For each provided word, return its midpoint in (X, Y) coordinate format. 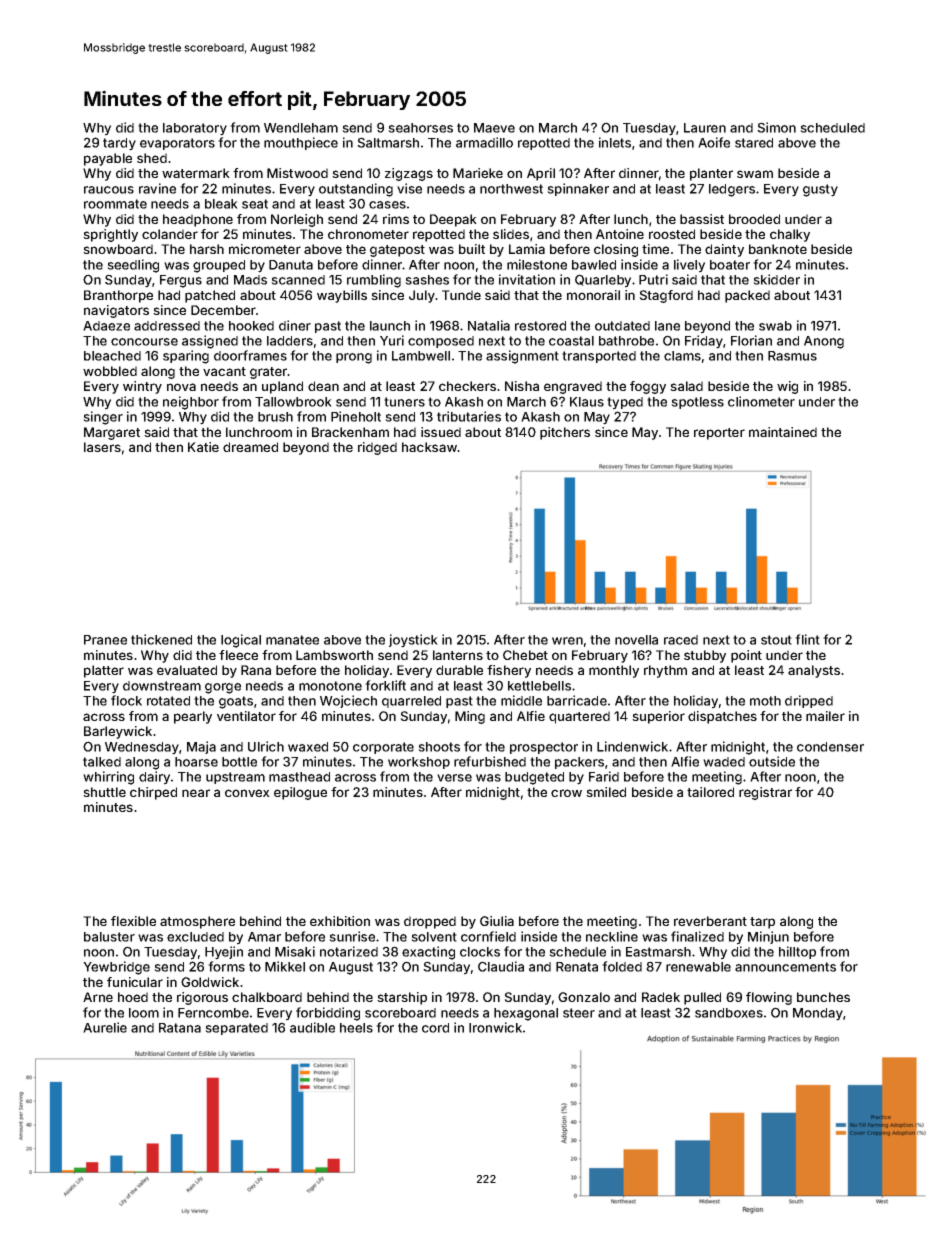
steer (579, 1013)
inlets (615, 142)
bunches (823, 997)
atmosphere (197, 922)
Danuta (291, 265)
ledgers (732, 190)
